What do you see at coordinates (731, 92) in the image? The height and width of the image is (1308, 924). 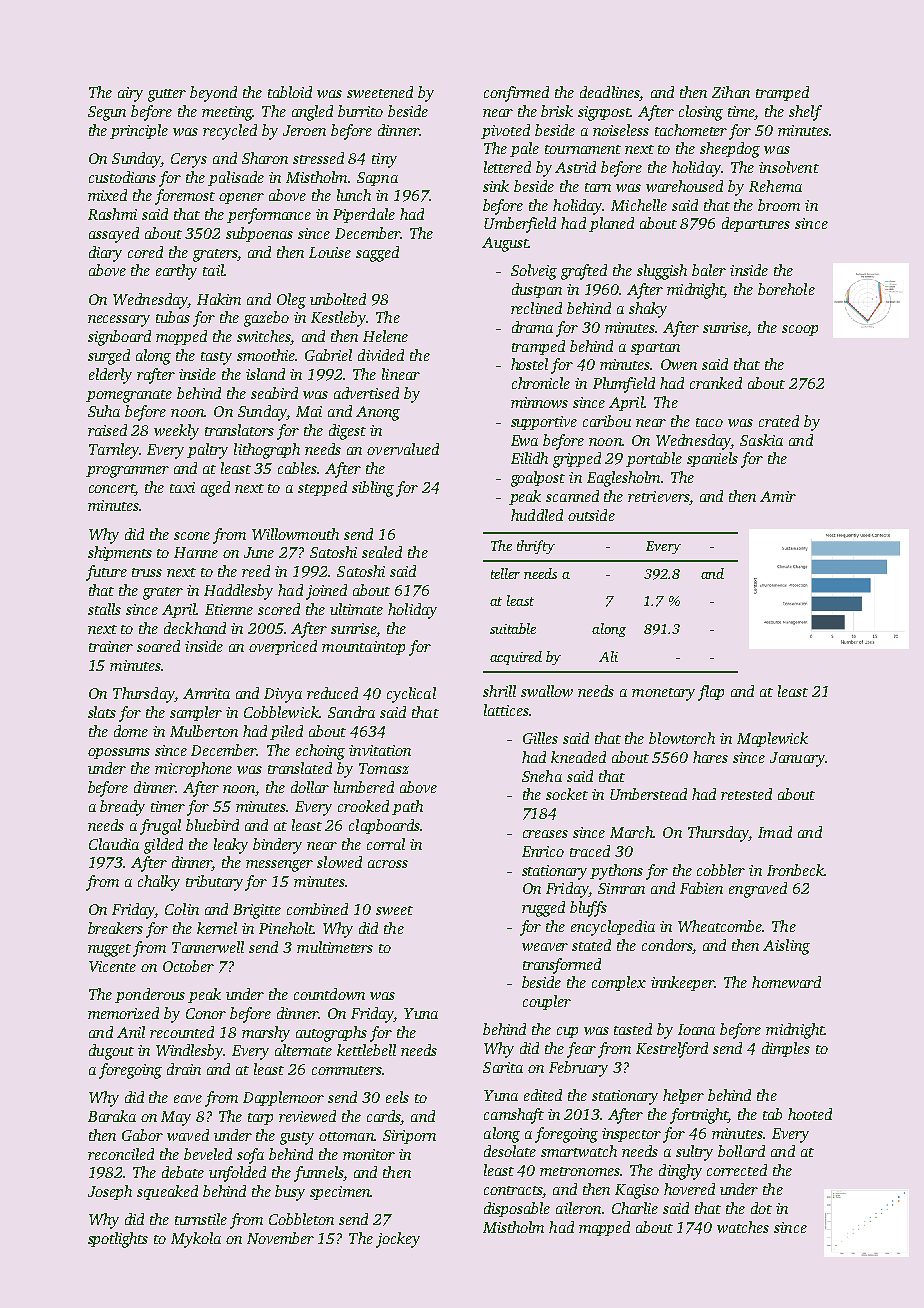 I see `Zihan` at bounding box center [731, 92].
